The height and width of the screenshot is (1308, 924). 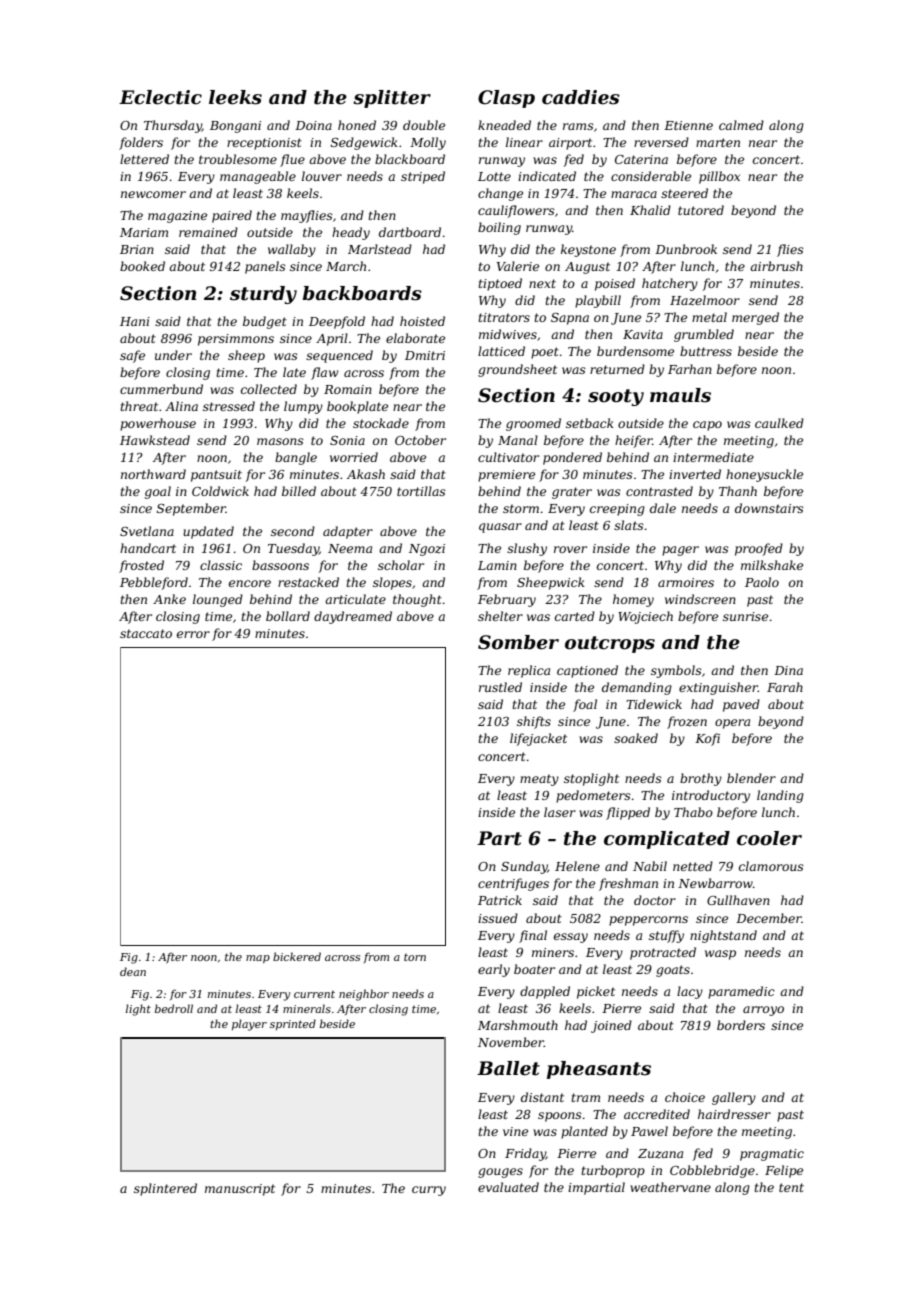 What do you see at coordinates (415, 957) in the screenshot?
I see `torn` at bounding box center [415, 957].
